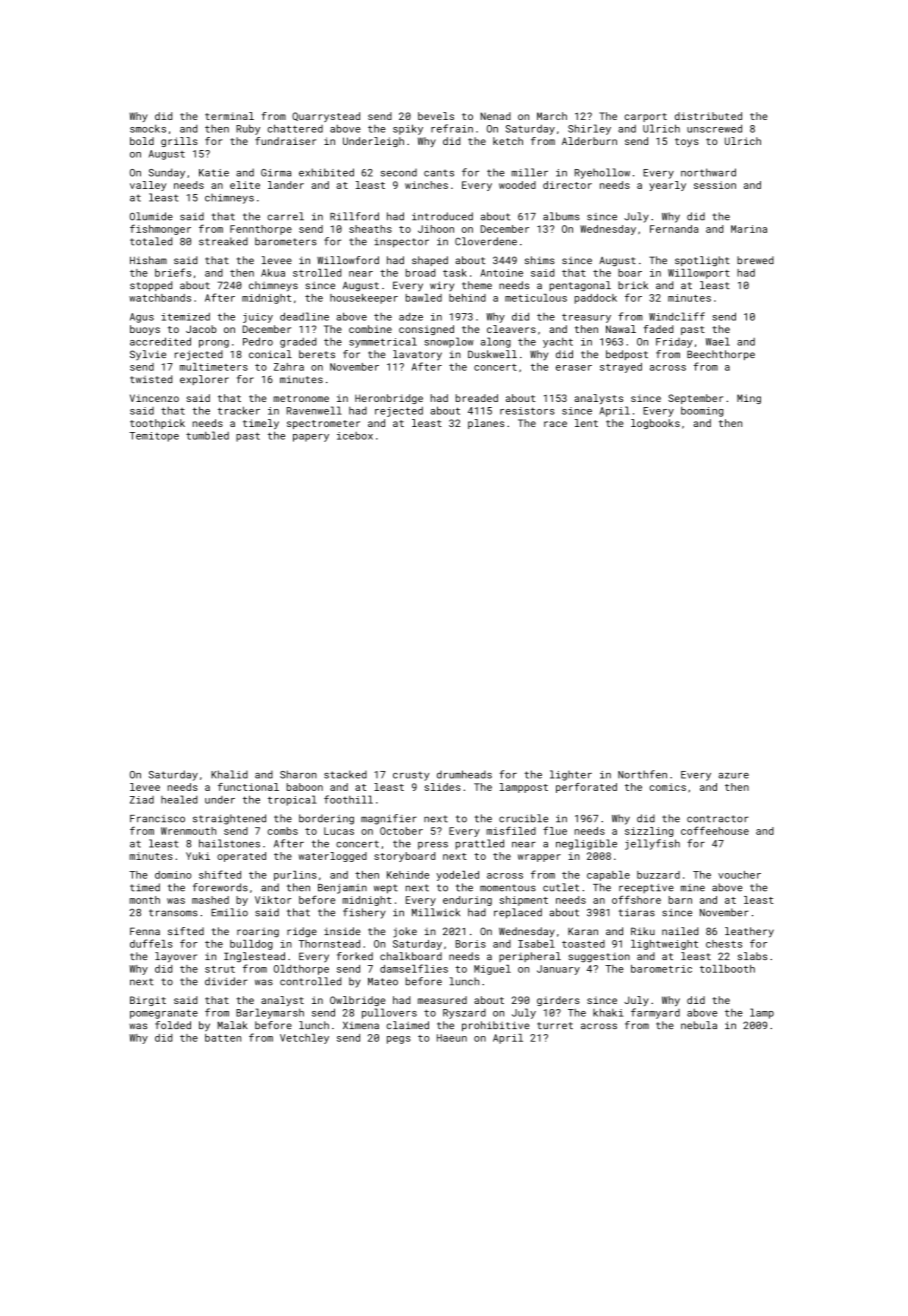 The height and width of the page is (1316, 908). What do you see at coordinates (552, 116) in the page?
I see `March` at bounding box center [552, 116].
